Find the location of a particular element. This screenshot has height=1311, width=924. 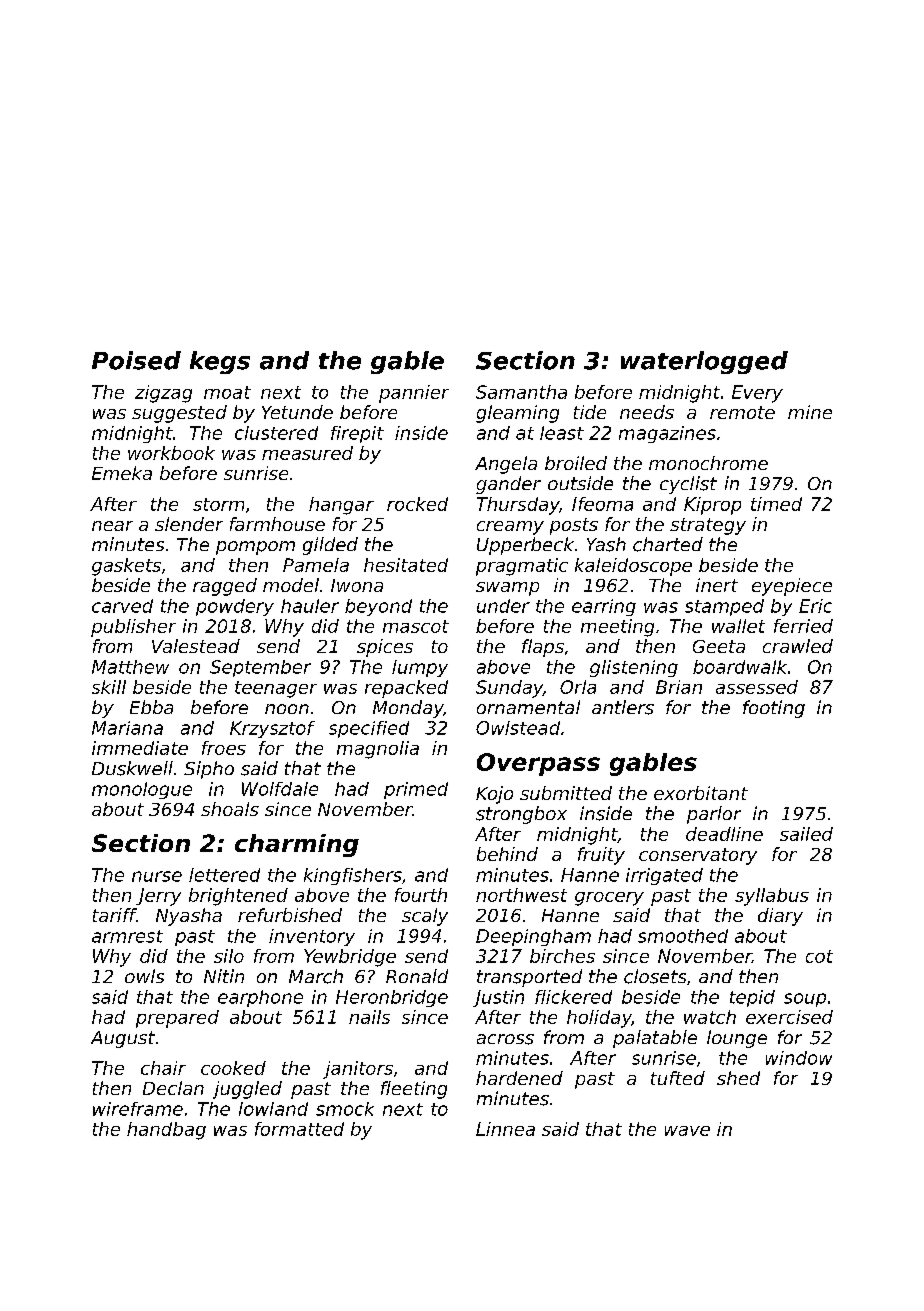

gleaming is located at coordinates (517, 414).
